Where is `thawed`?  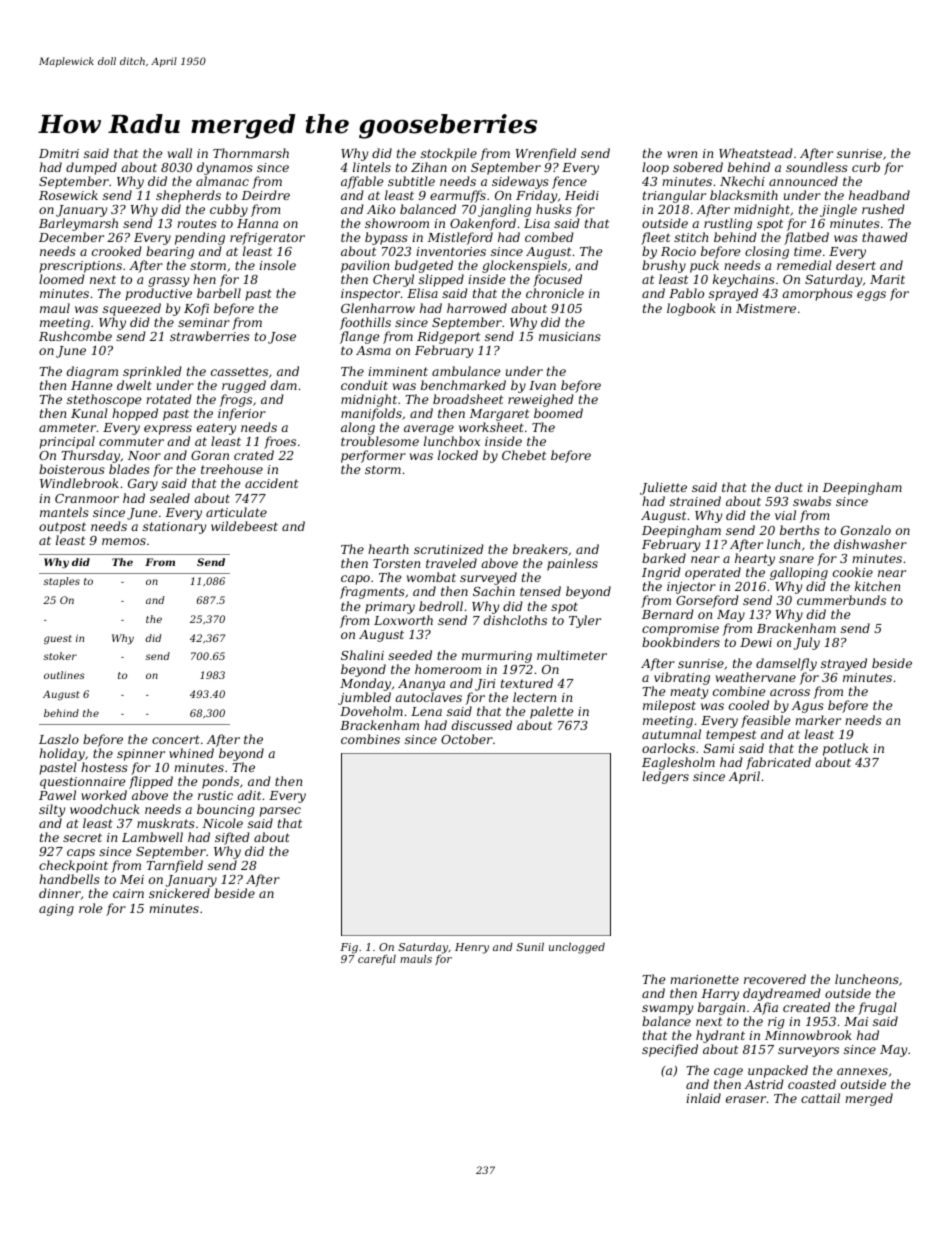 thawed is located at coordinates (885, 237).
